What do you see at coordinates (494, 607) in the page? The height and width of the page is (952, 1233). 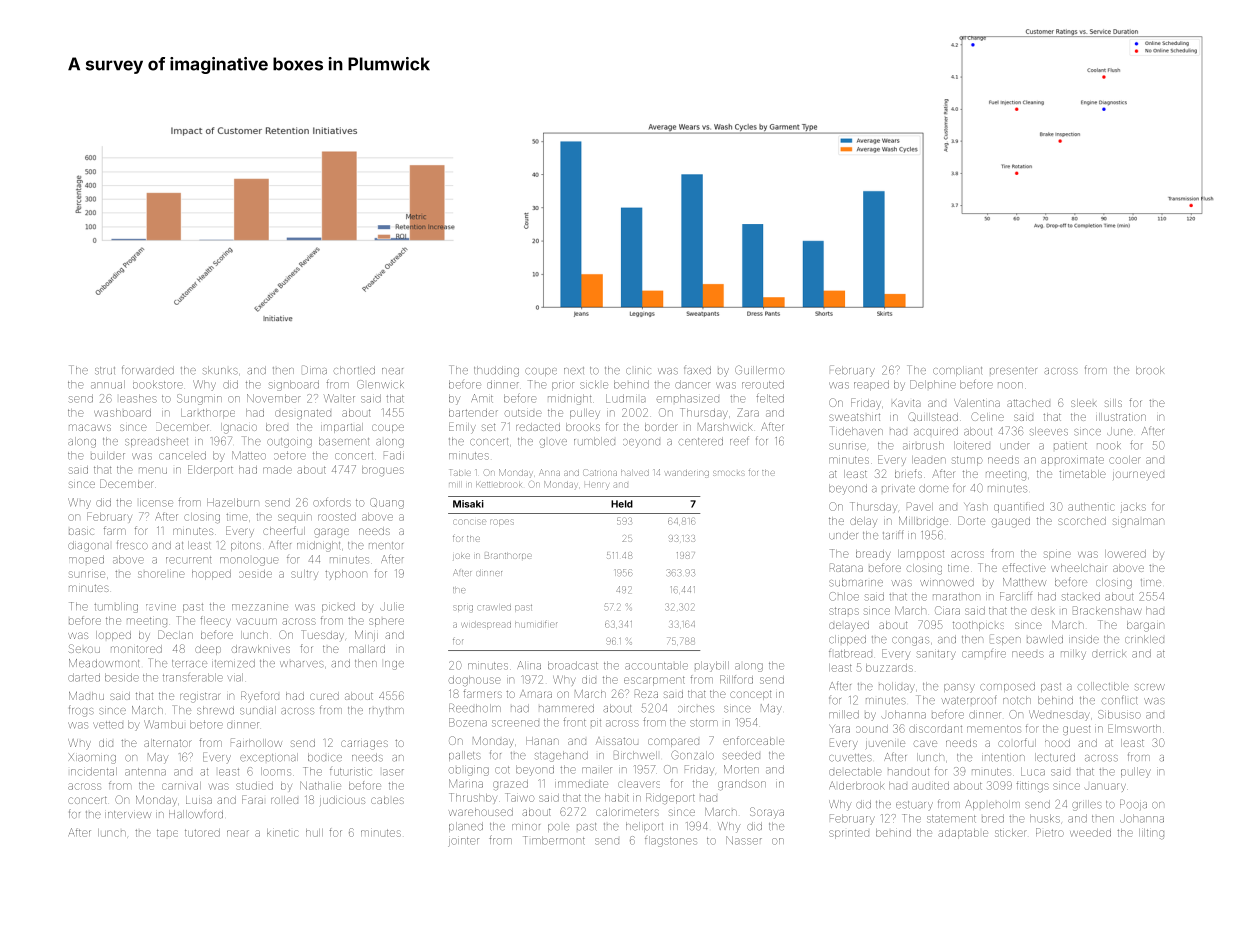 I see `crawled` at bounding box center [494, 607].
